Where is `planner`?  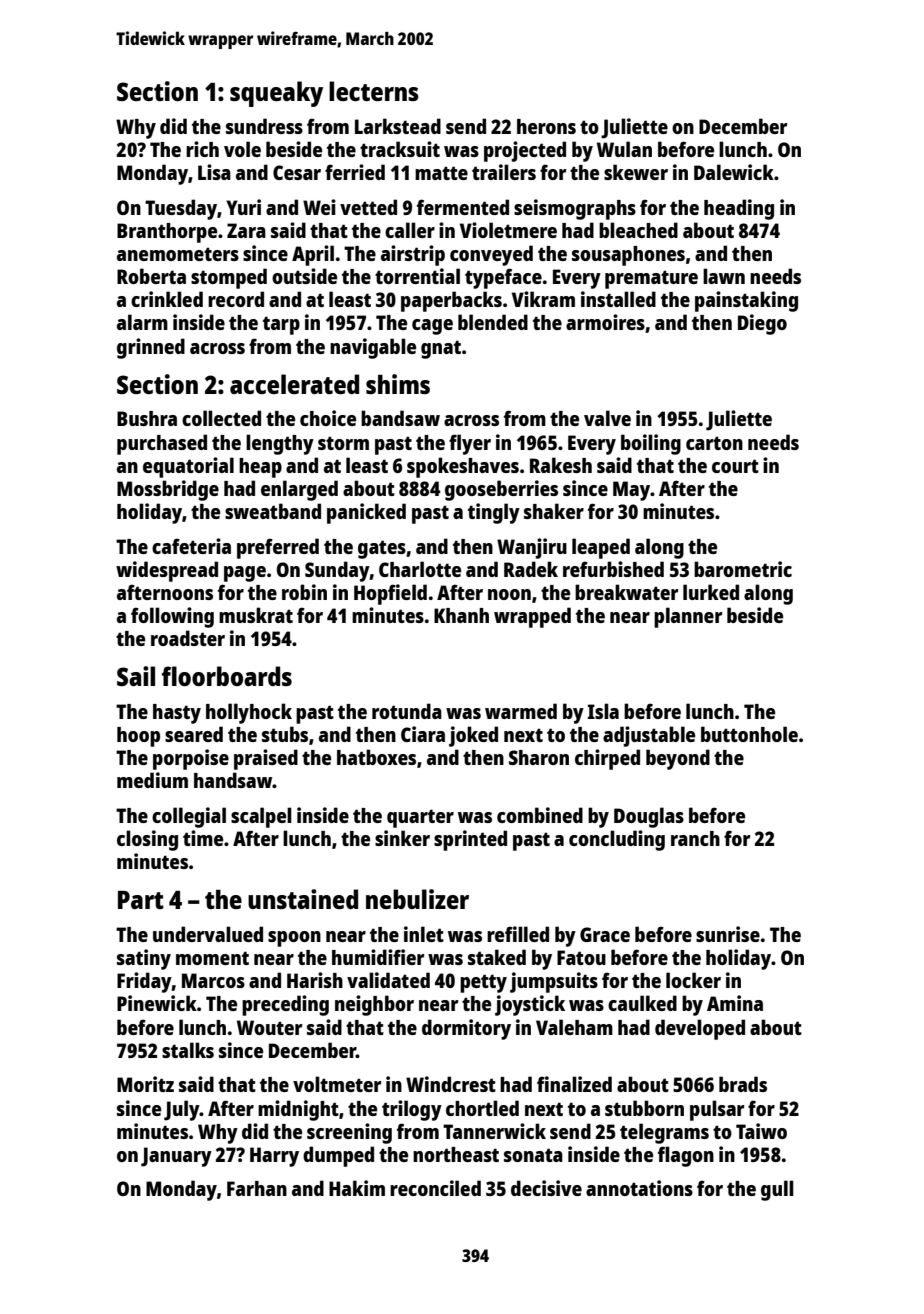 planner is located at coordinates (688, 617).
